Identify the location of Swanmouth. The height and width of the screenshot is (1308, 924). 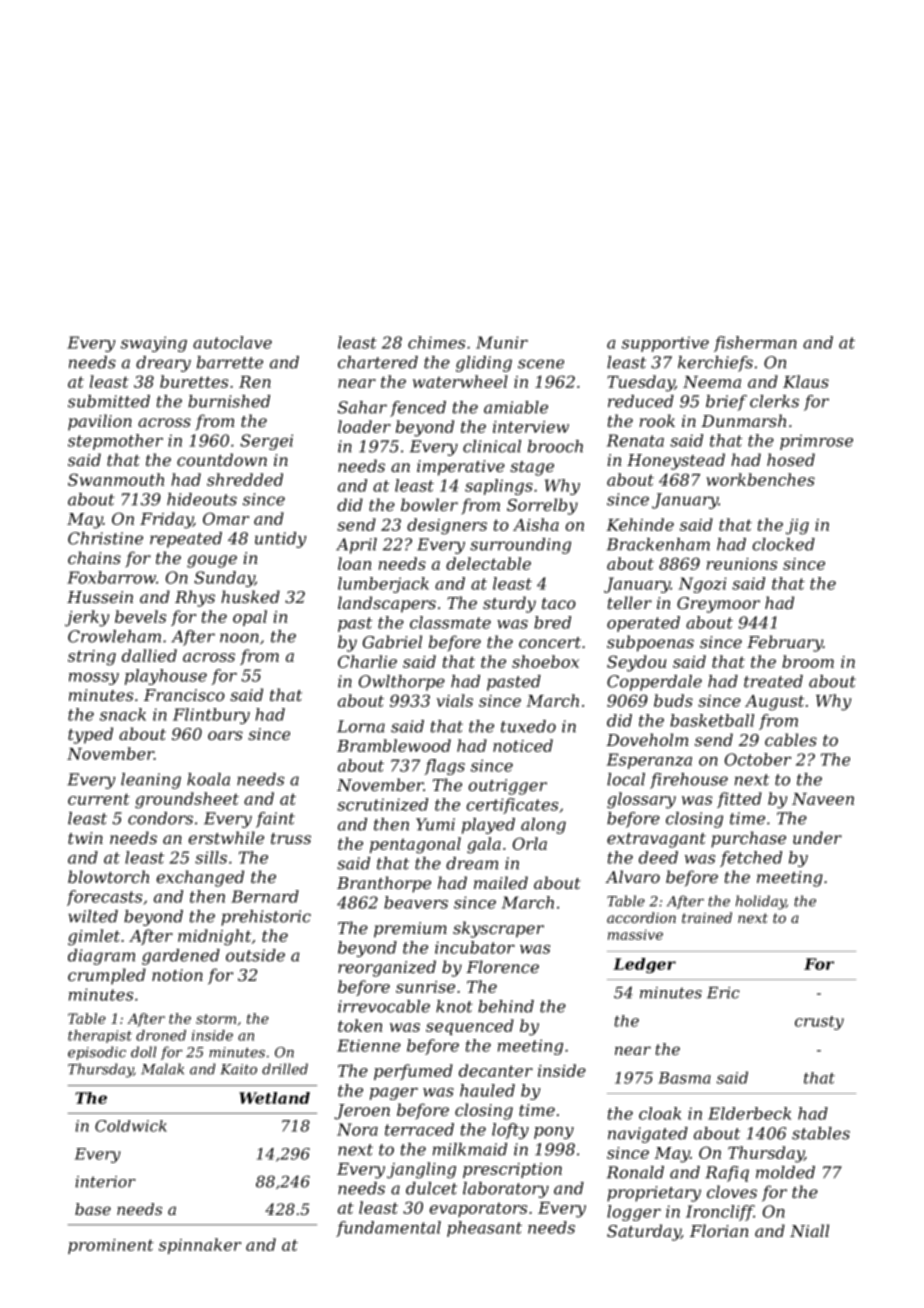
(116, 479).
